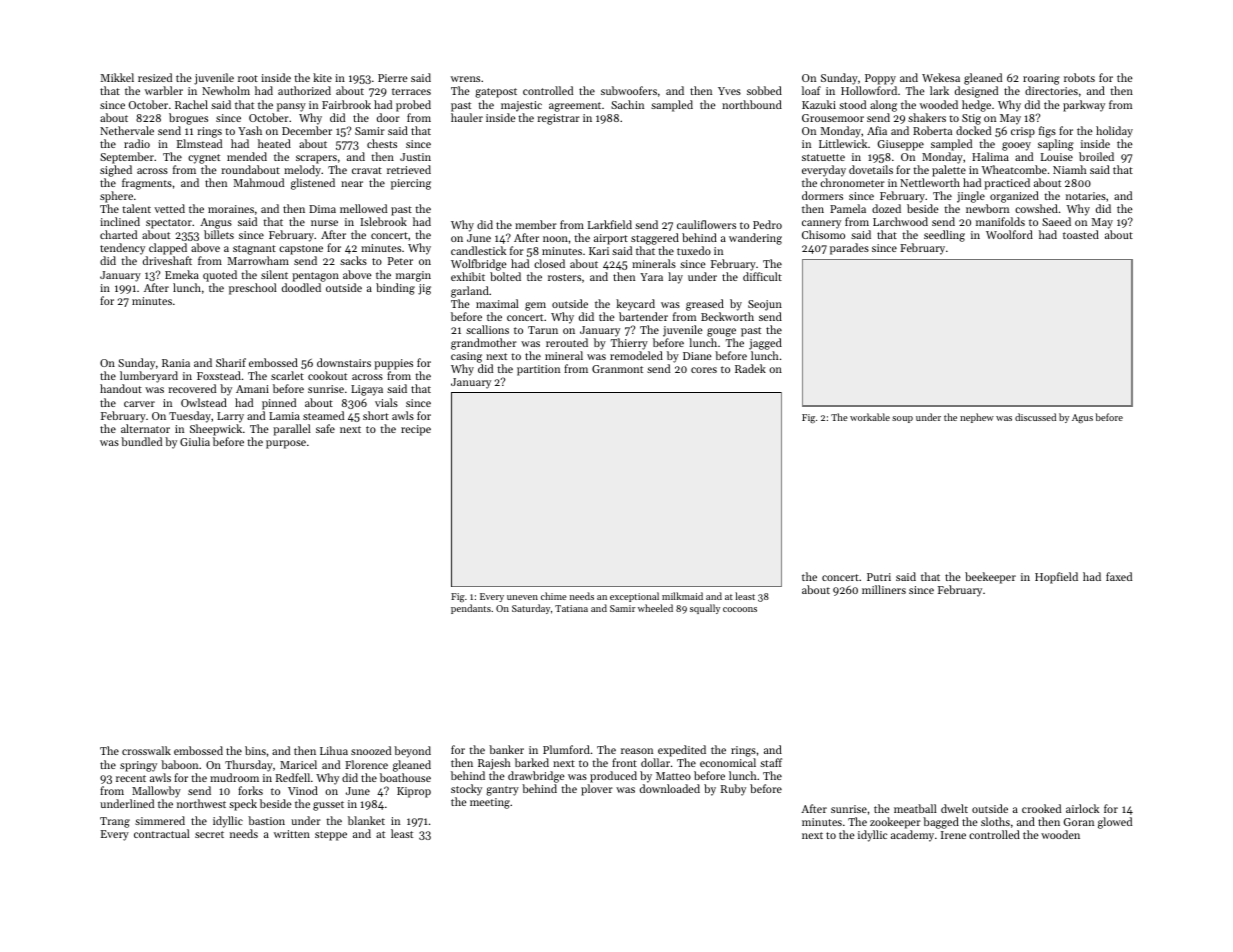 This screenshot has width=1233, height=952. I want to click on Mahmoud, so click(259, 182).
